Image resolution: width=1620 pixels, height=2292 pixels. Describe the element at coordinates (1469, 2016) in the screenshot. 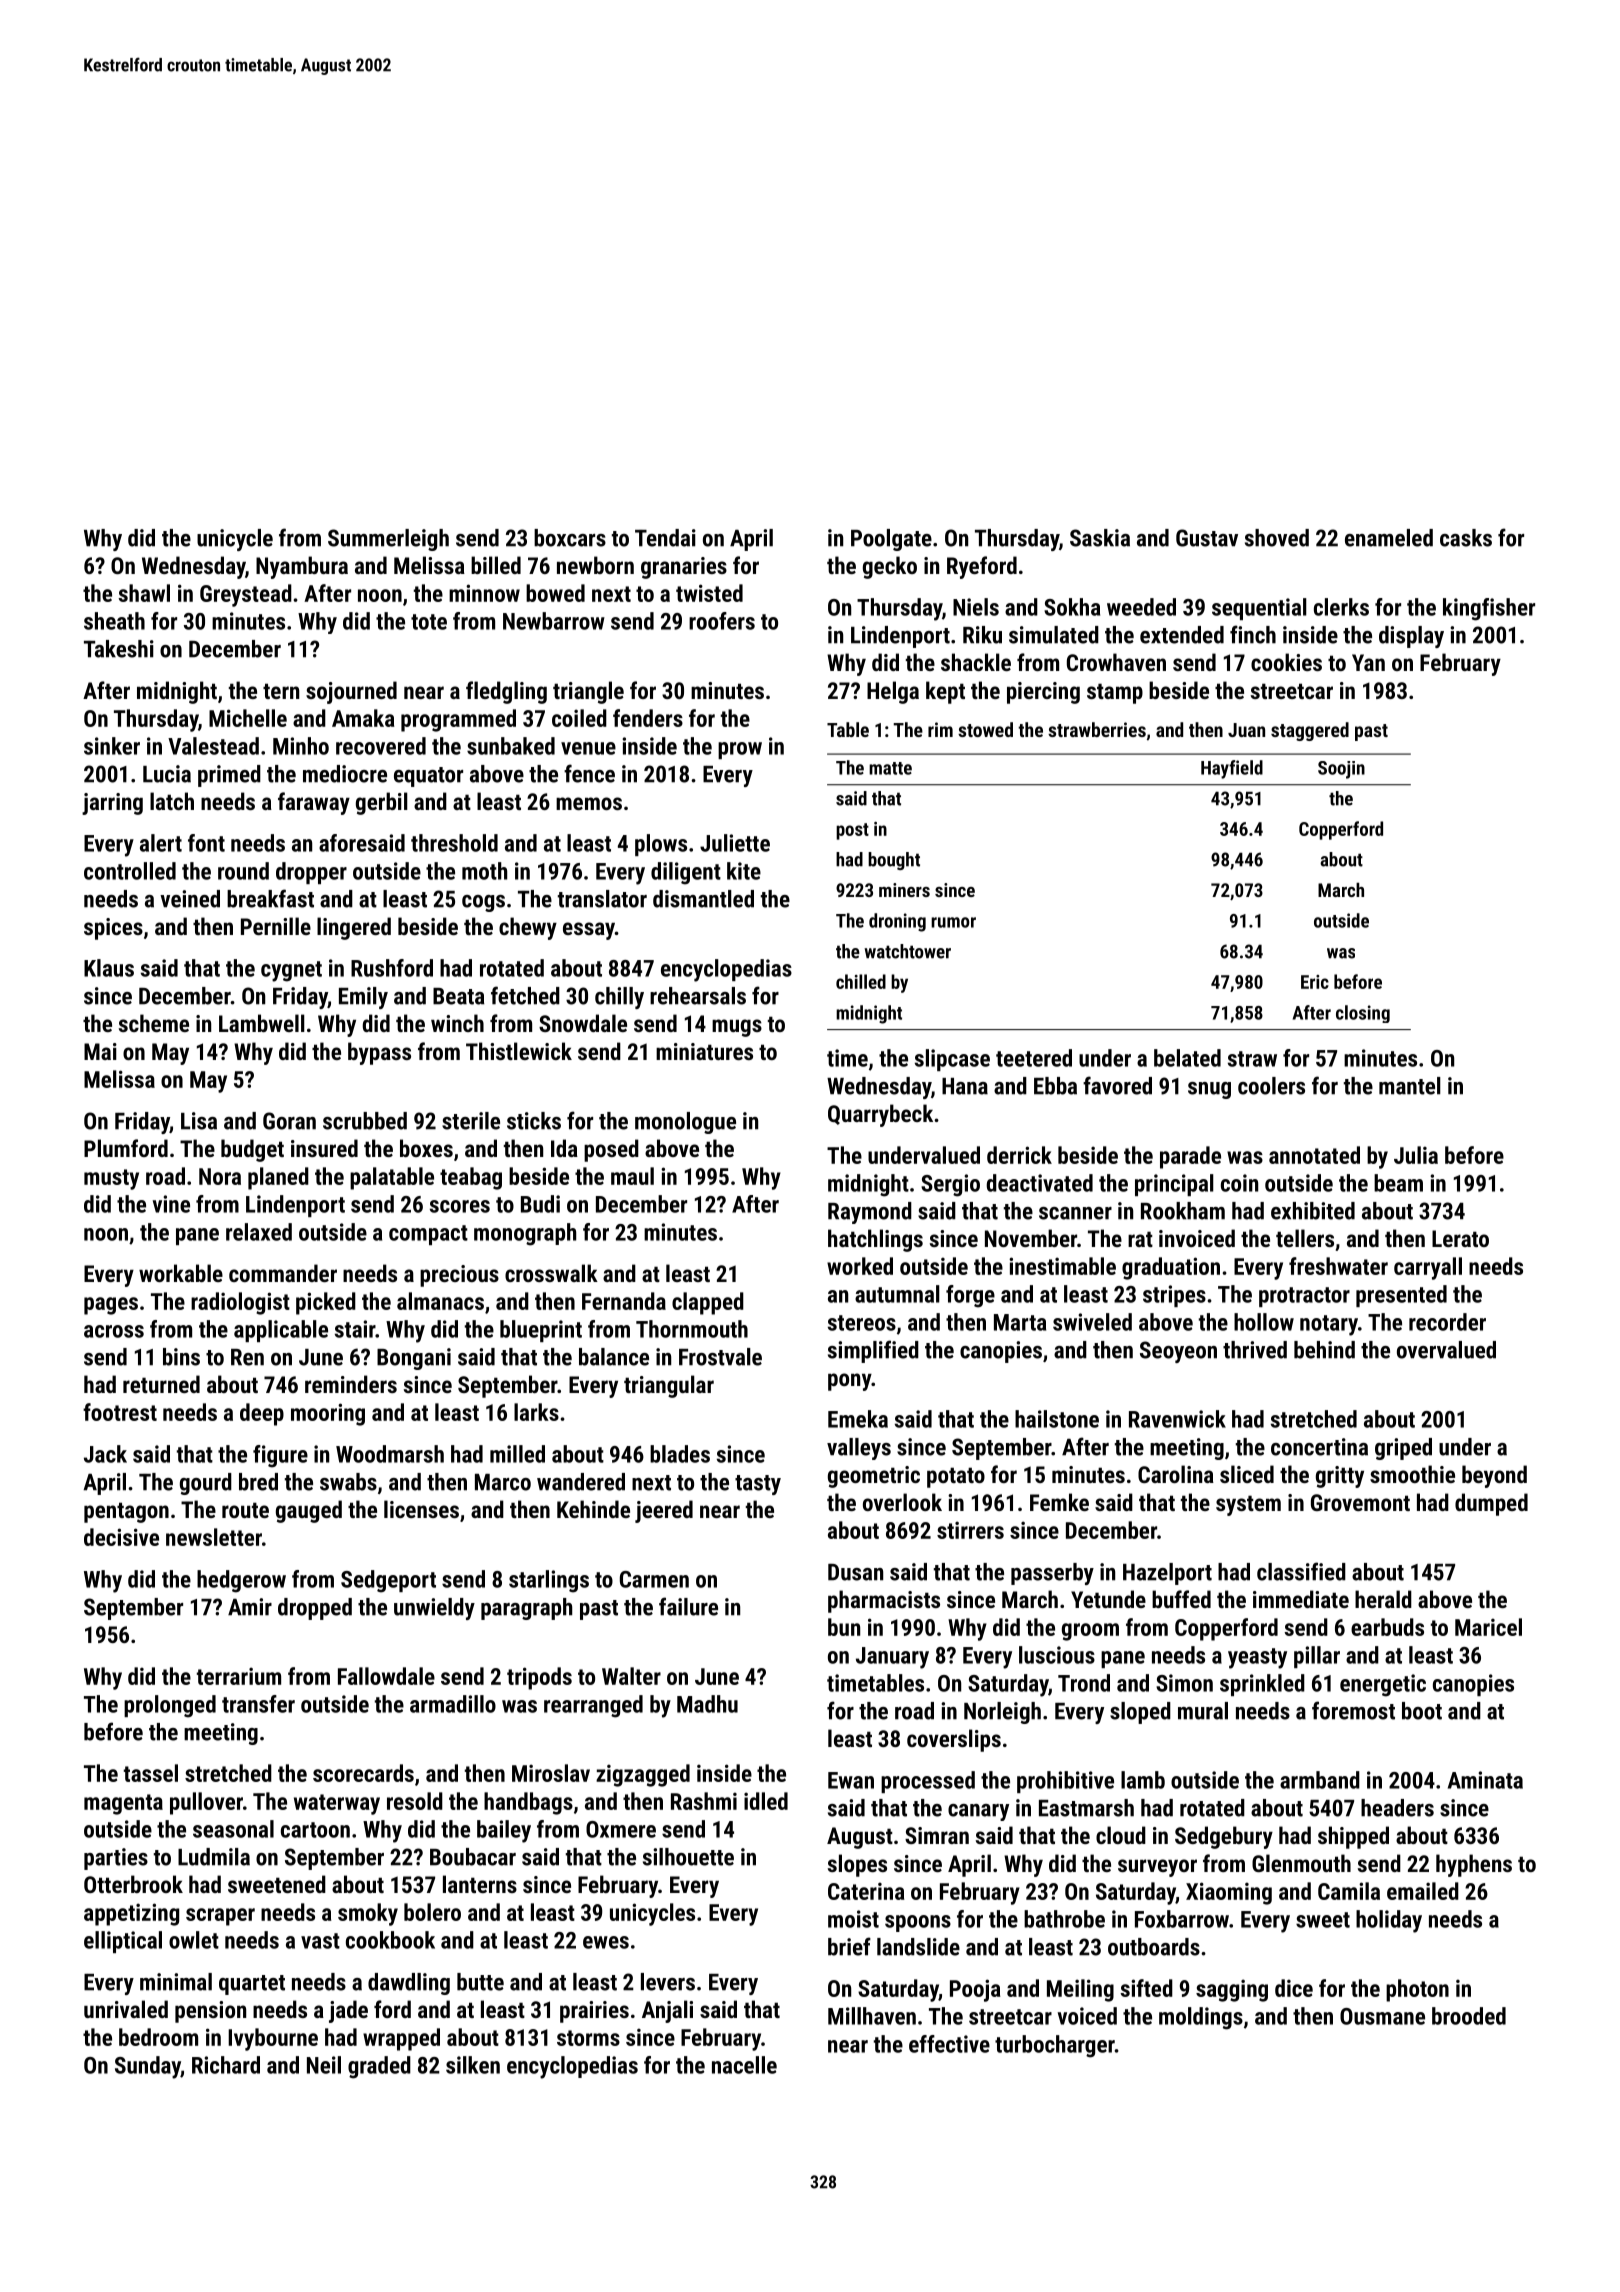

I see `brooded` at that location.
